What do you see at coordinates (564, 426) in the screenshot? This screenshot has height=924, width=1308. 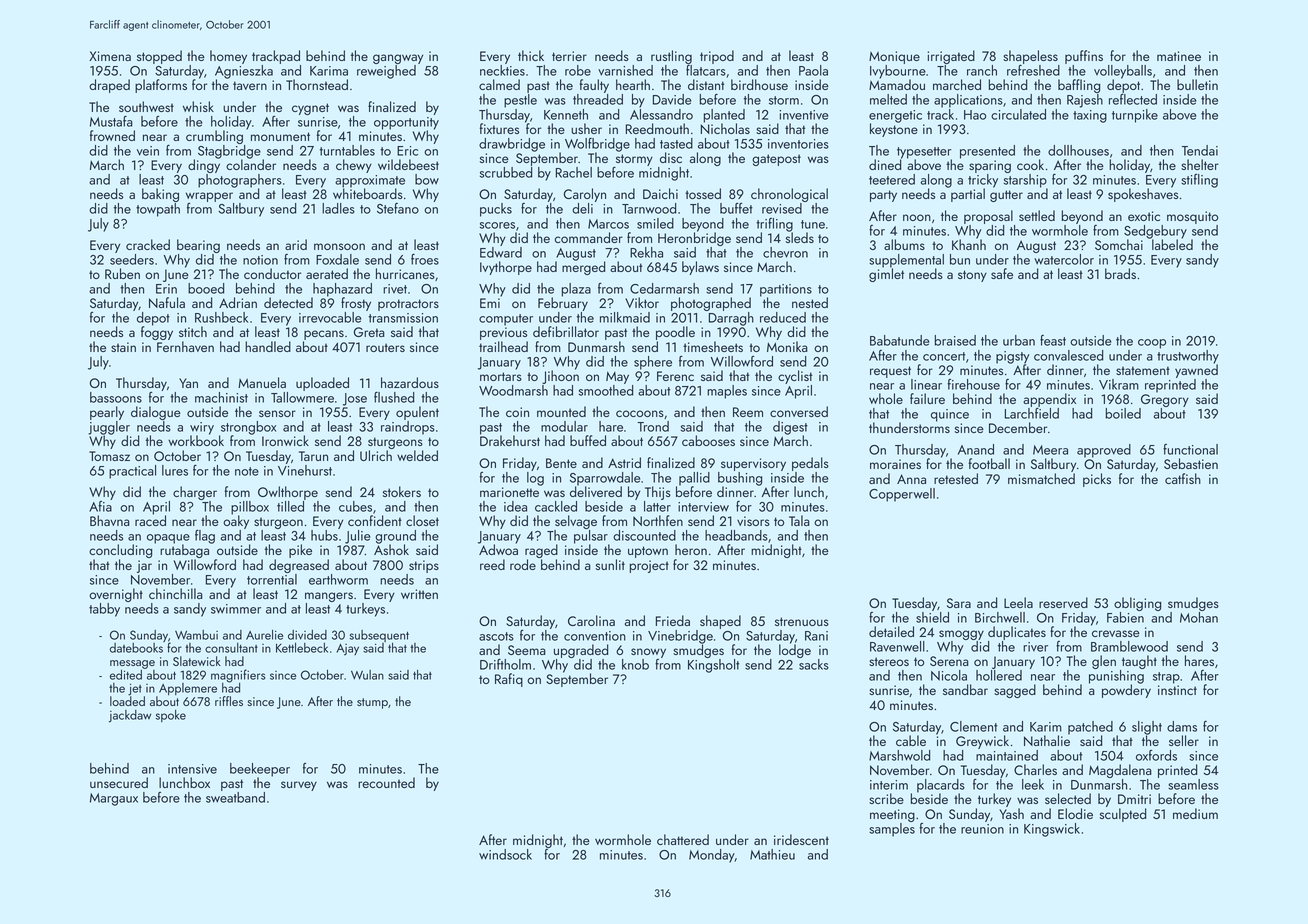 I see `modular` at bounding box center [564, 426].
